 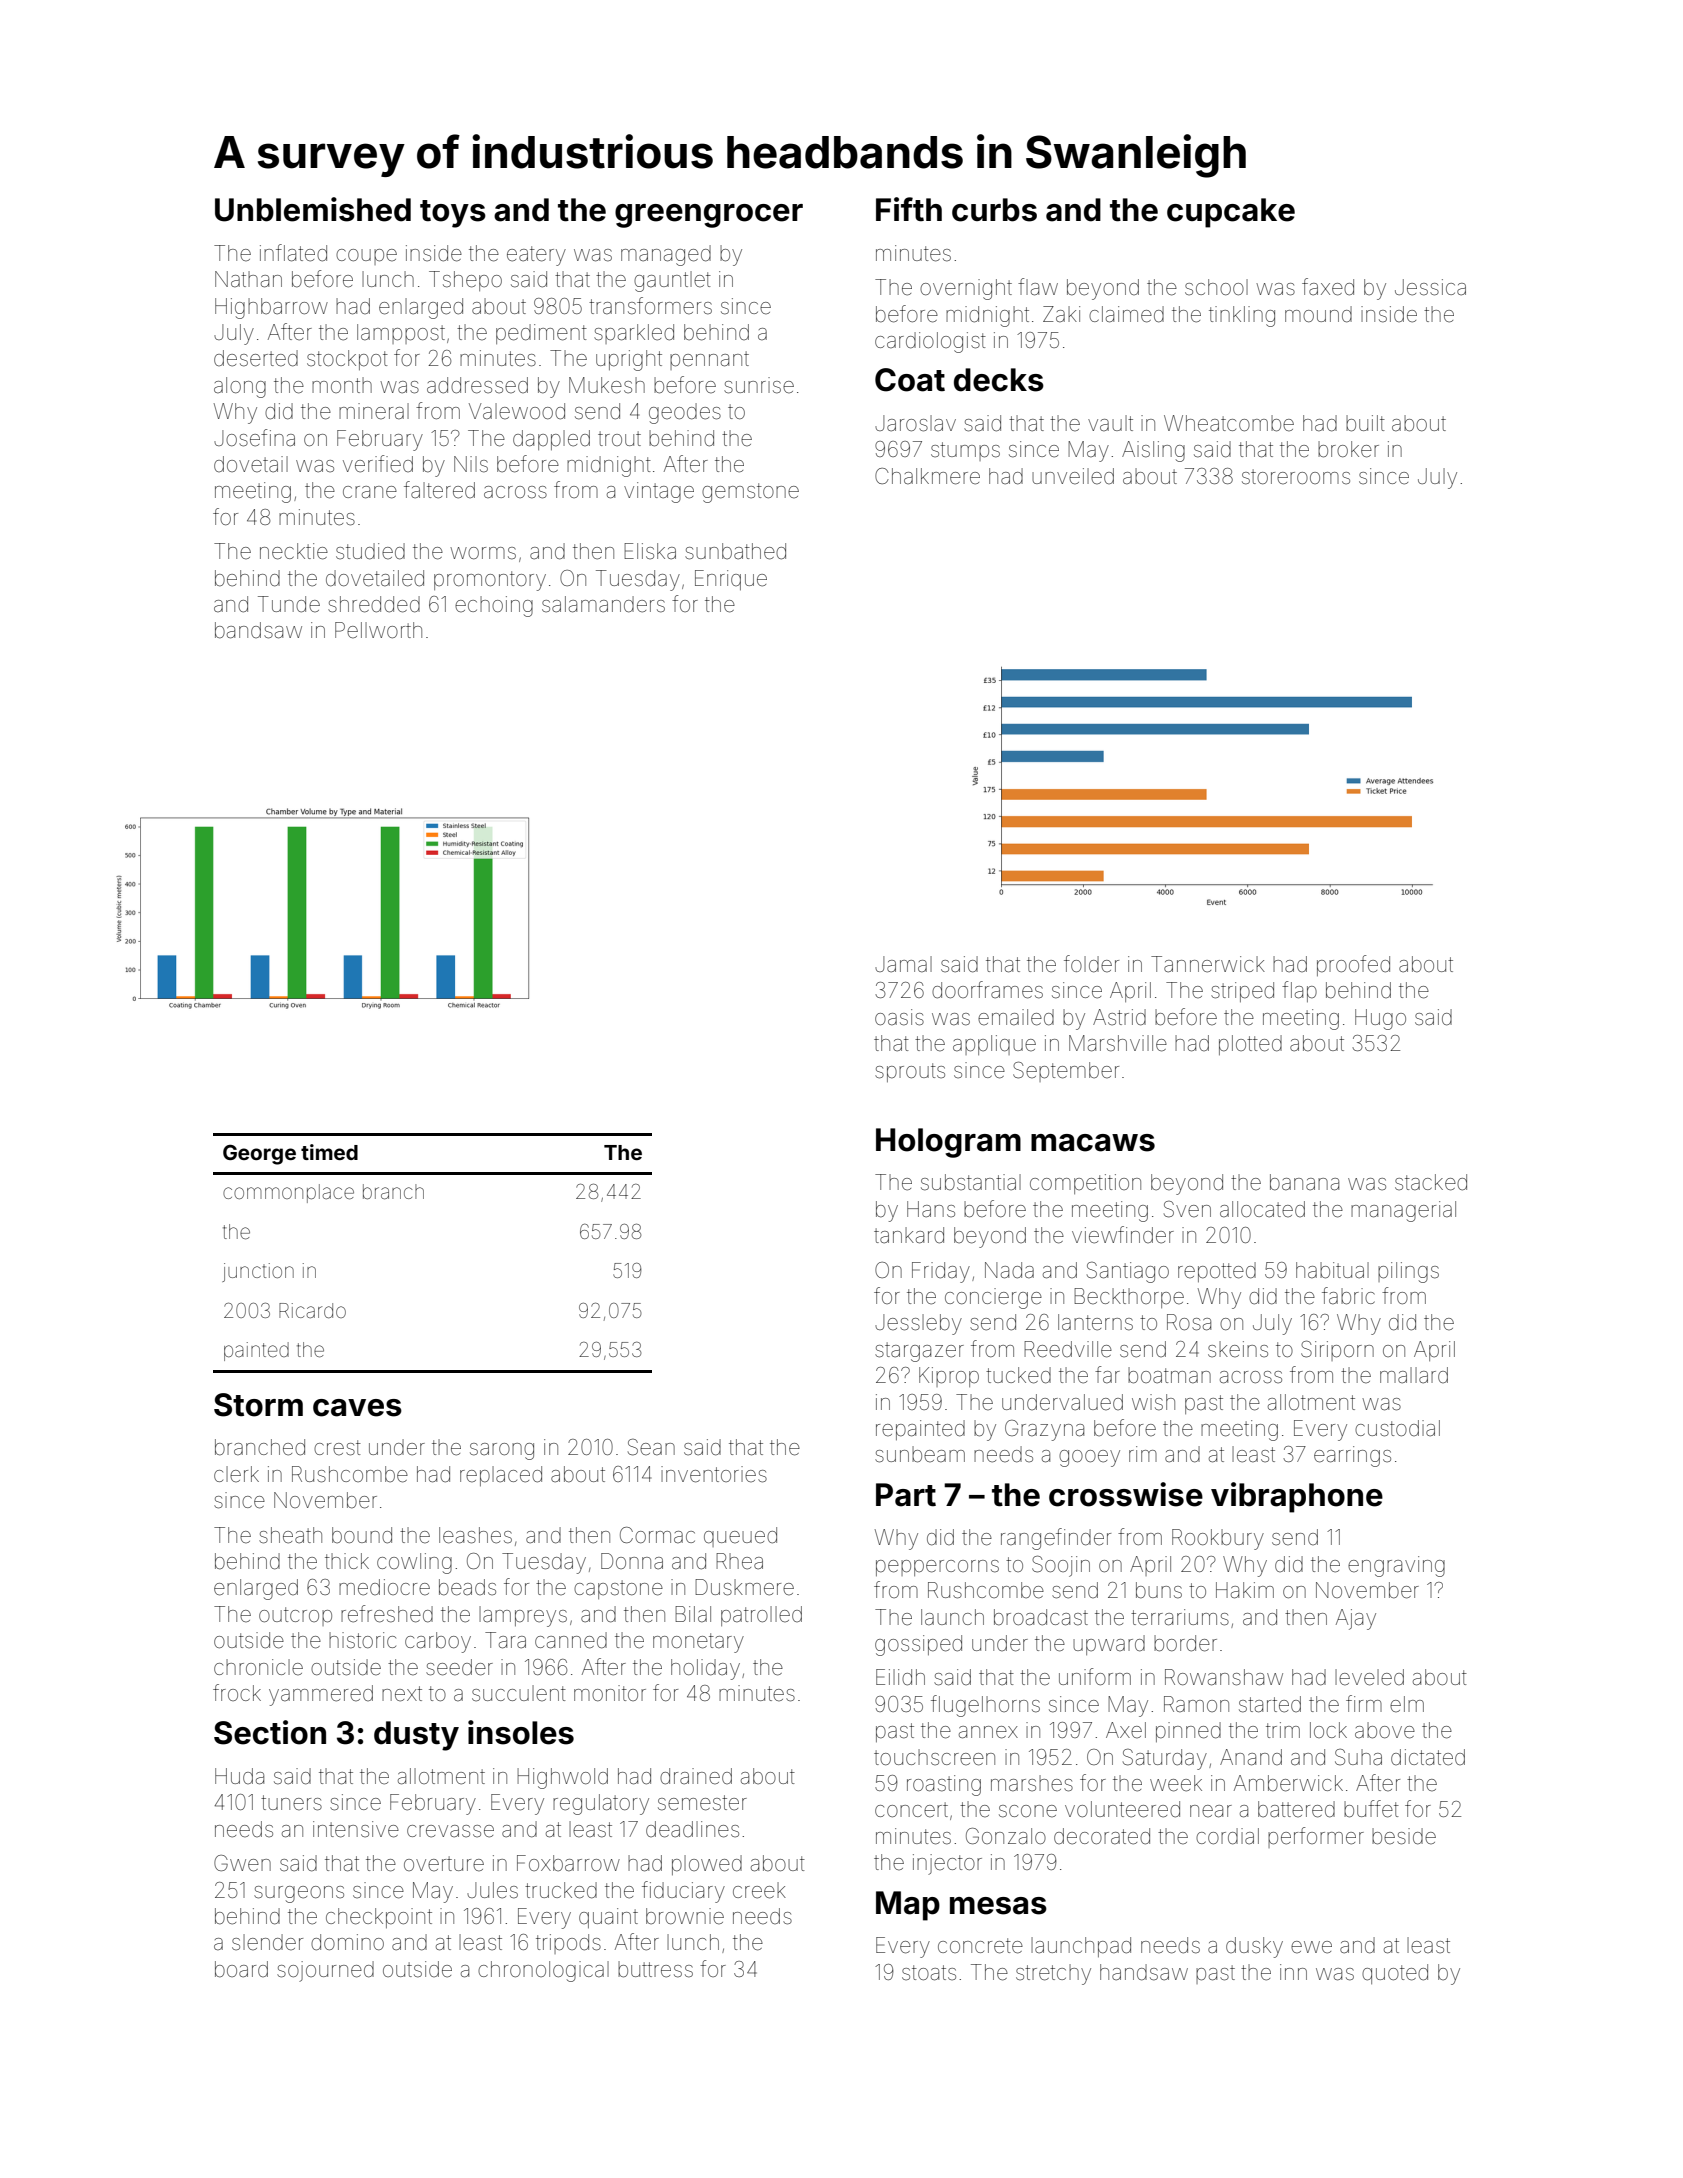 I want to click on chronological, so click(x=543, y=1971).
